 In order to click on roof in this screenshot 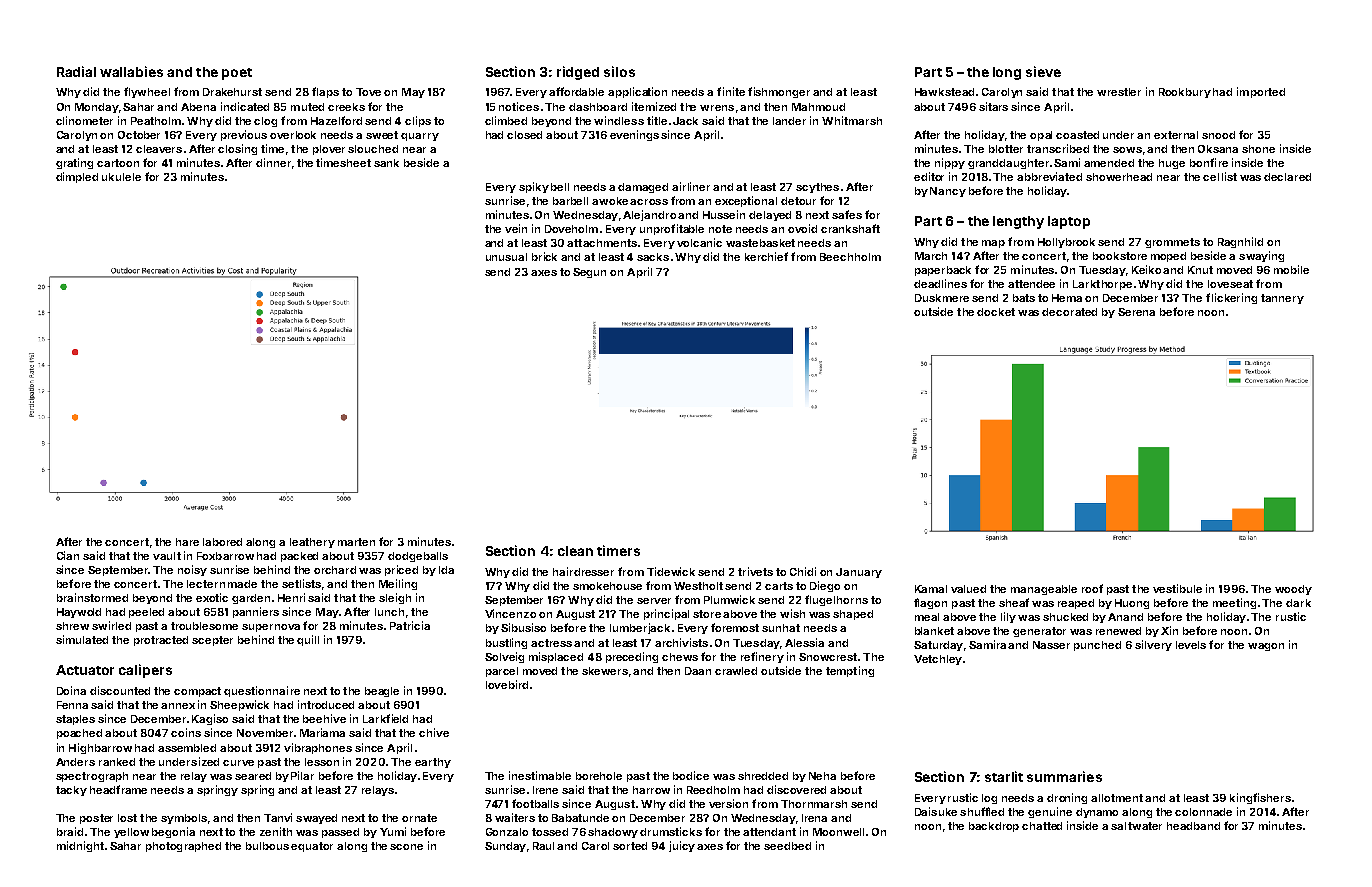, I will do `click(1092, 588)`.
